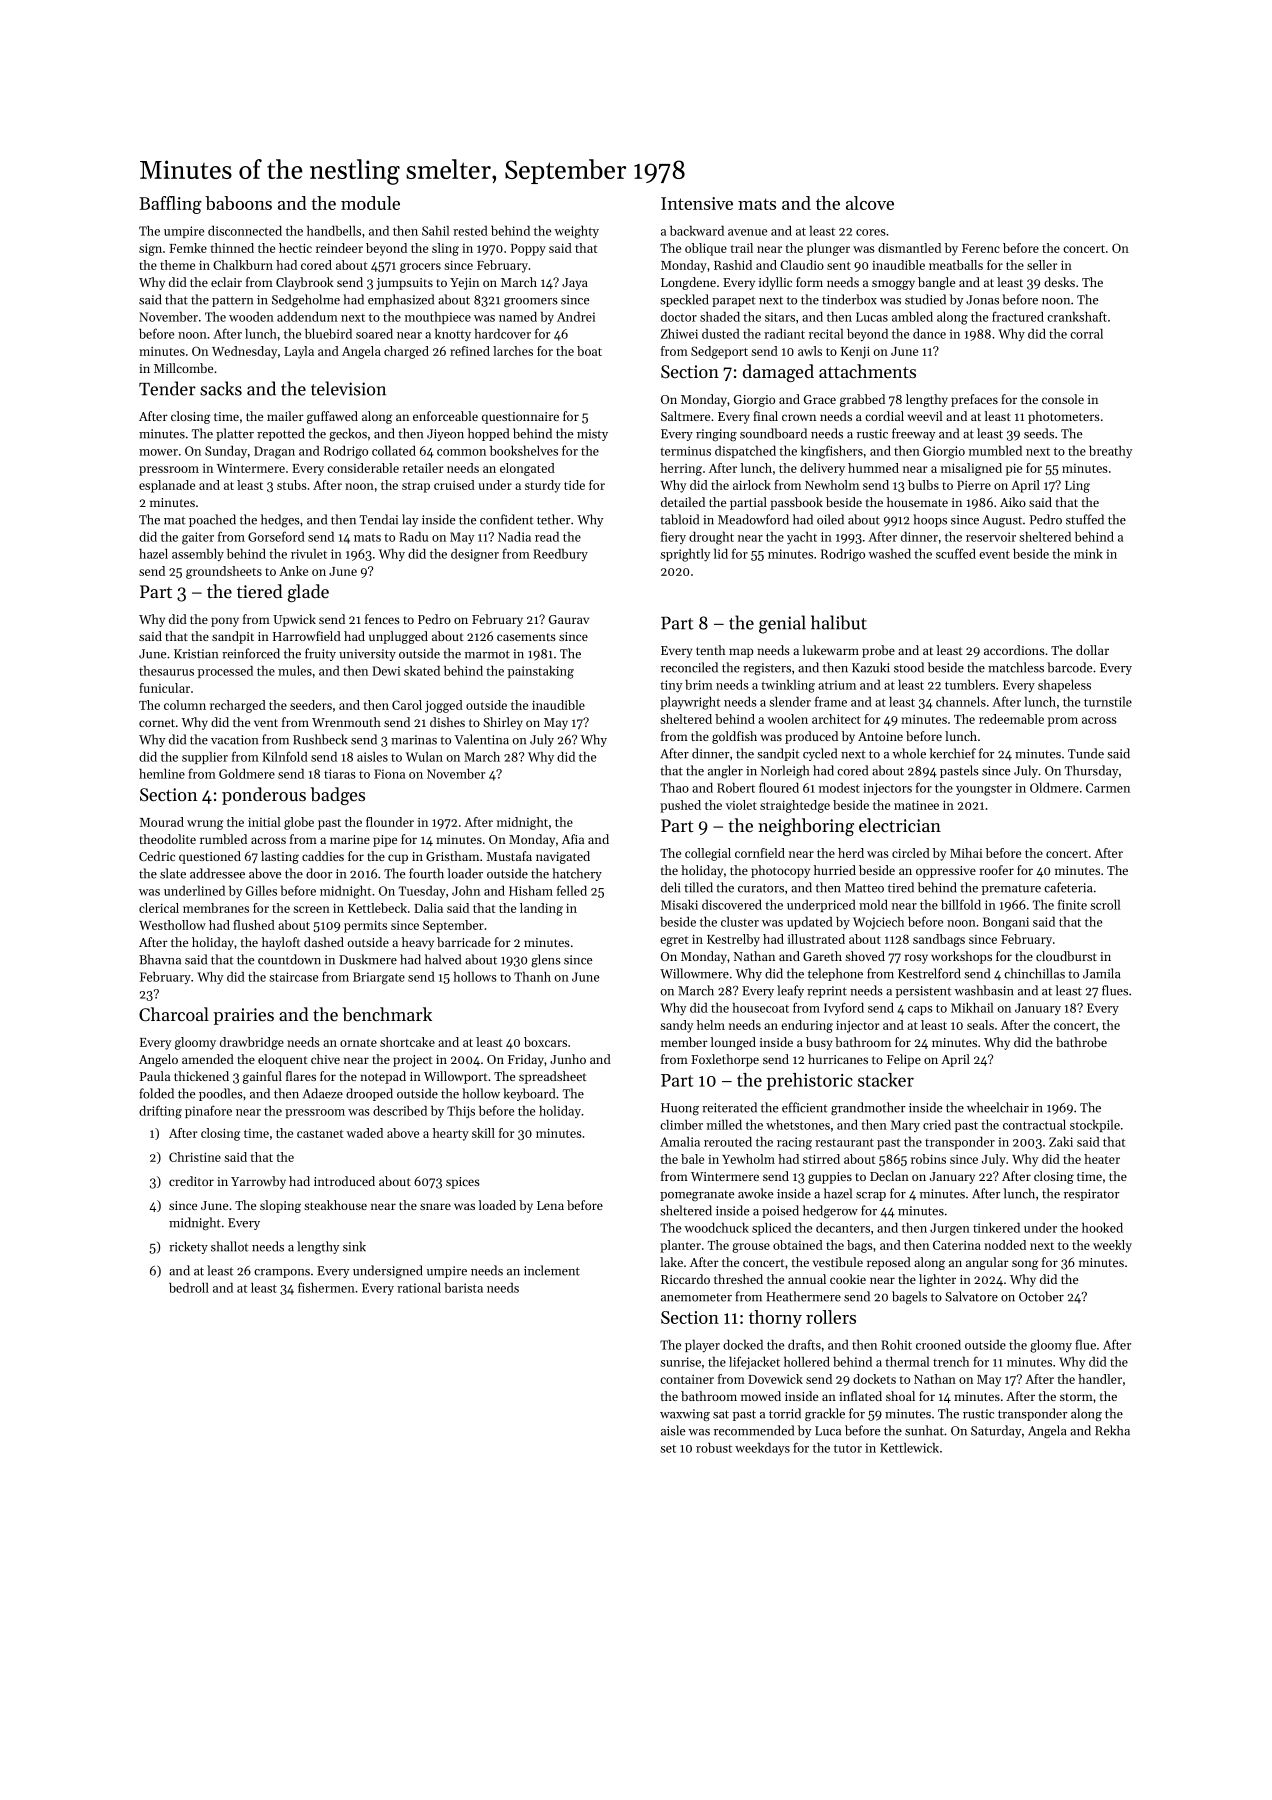 The image size is (1272, 1800). I want to click on wheelchair, so click(998, 1107).
